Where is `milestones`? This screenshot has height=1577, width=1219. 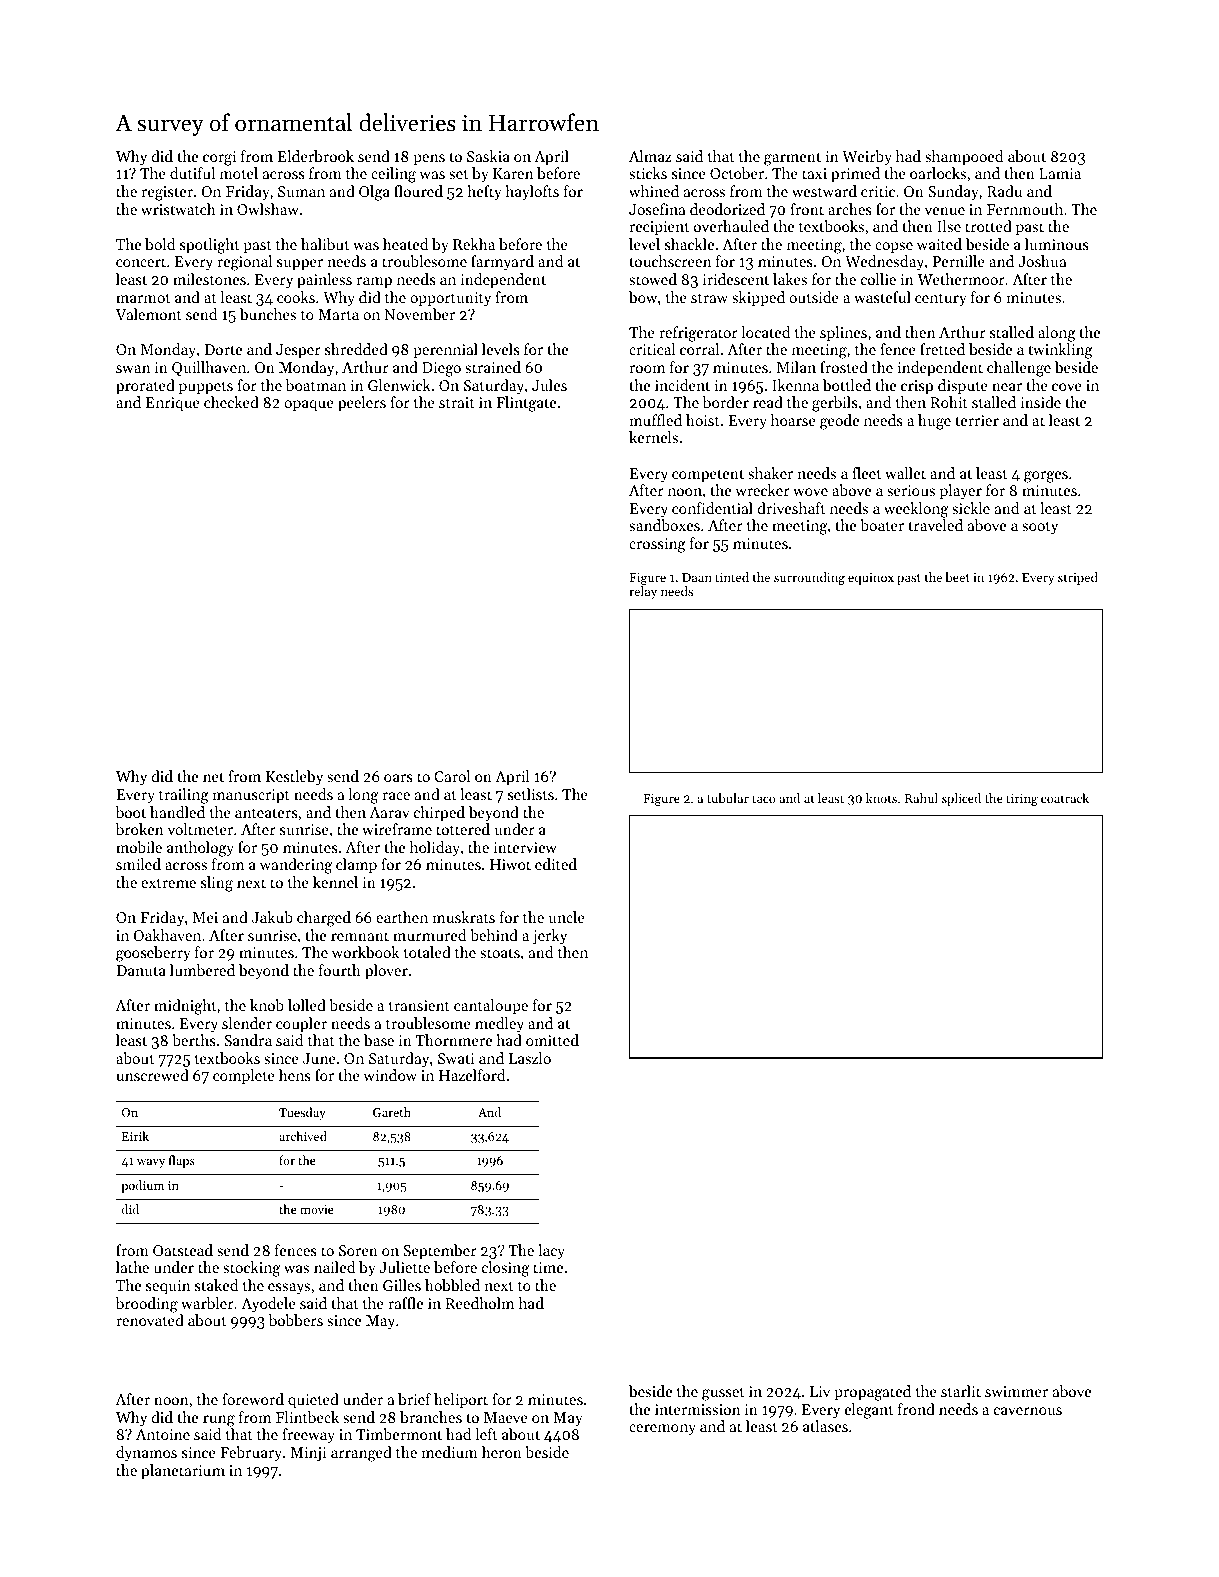
milestones is located at coordinates (209, 279).
